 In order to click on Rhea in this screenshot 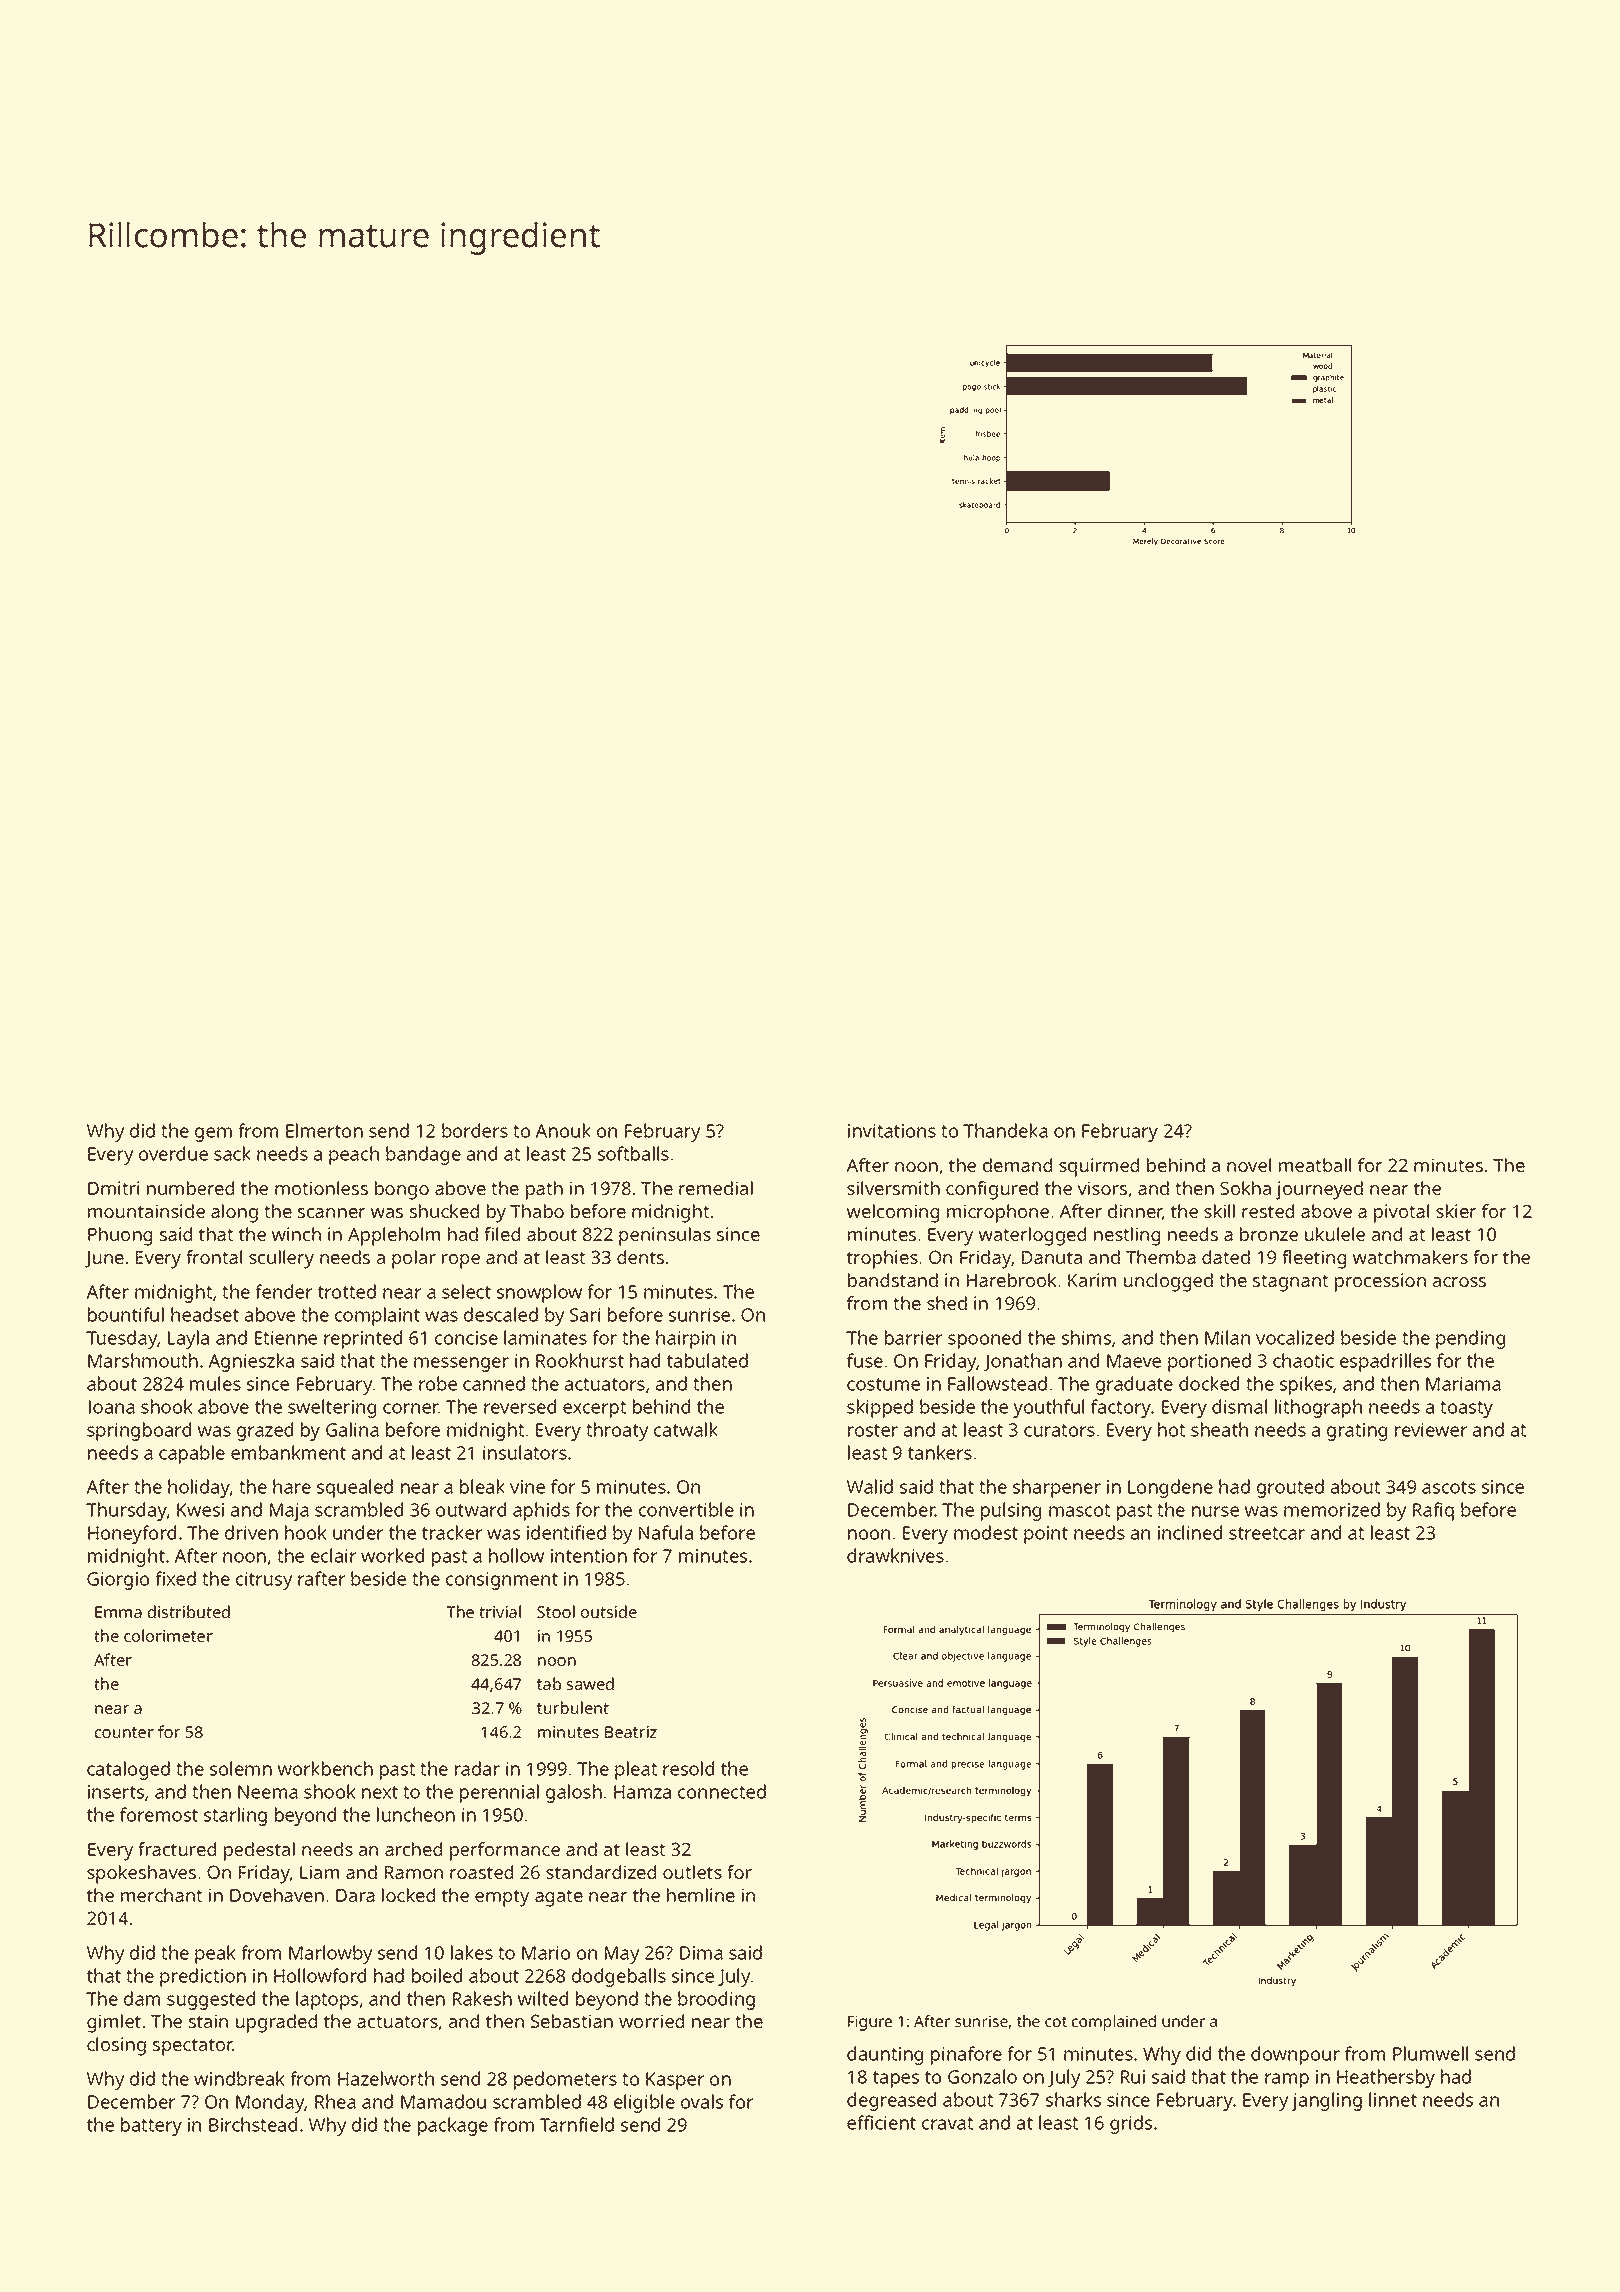, I will do `click(335, 2101)`.
